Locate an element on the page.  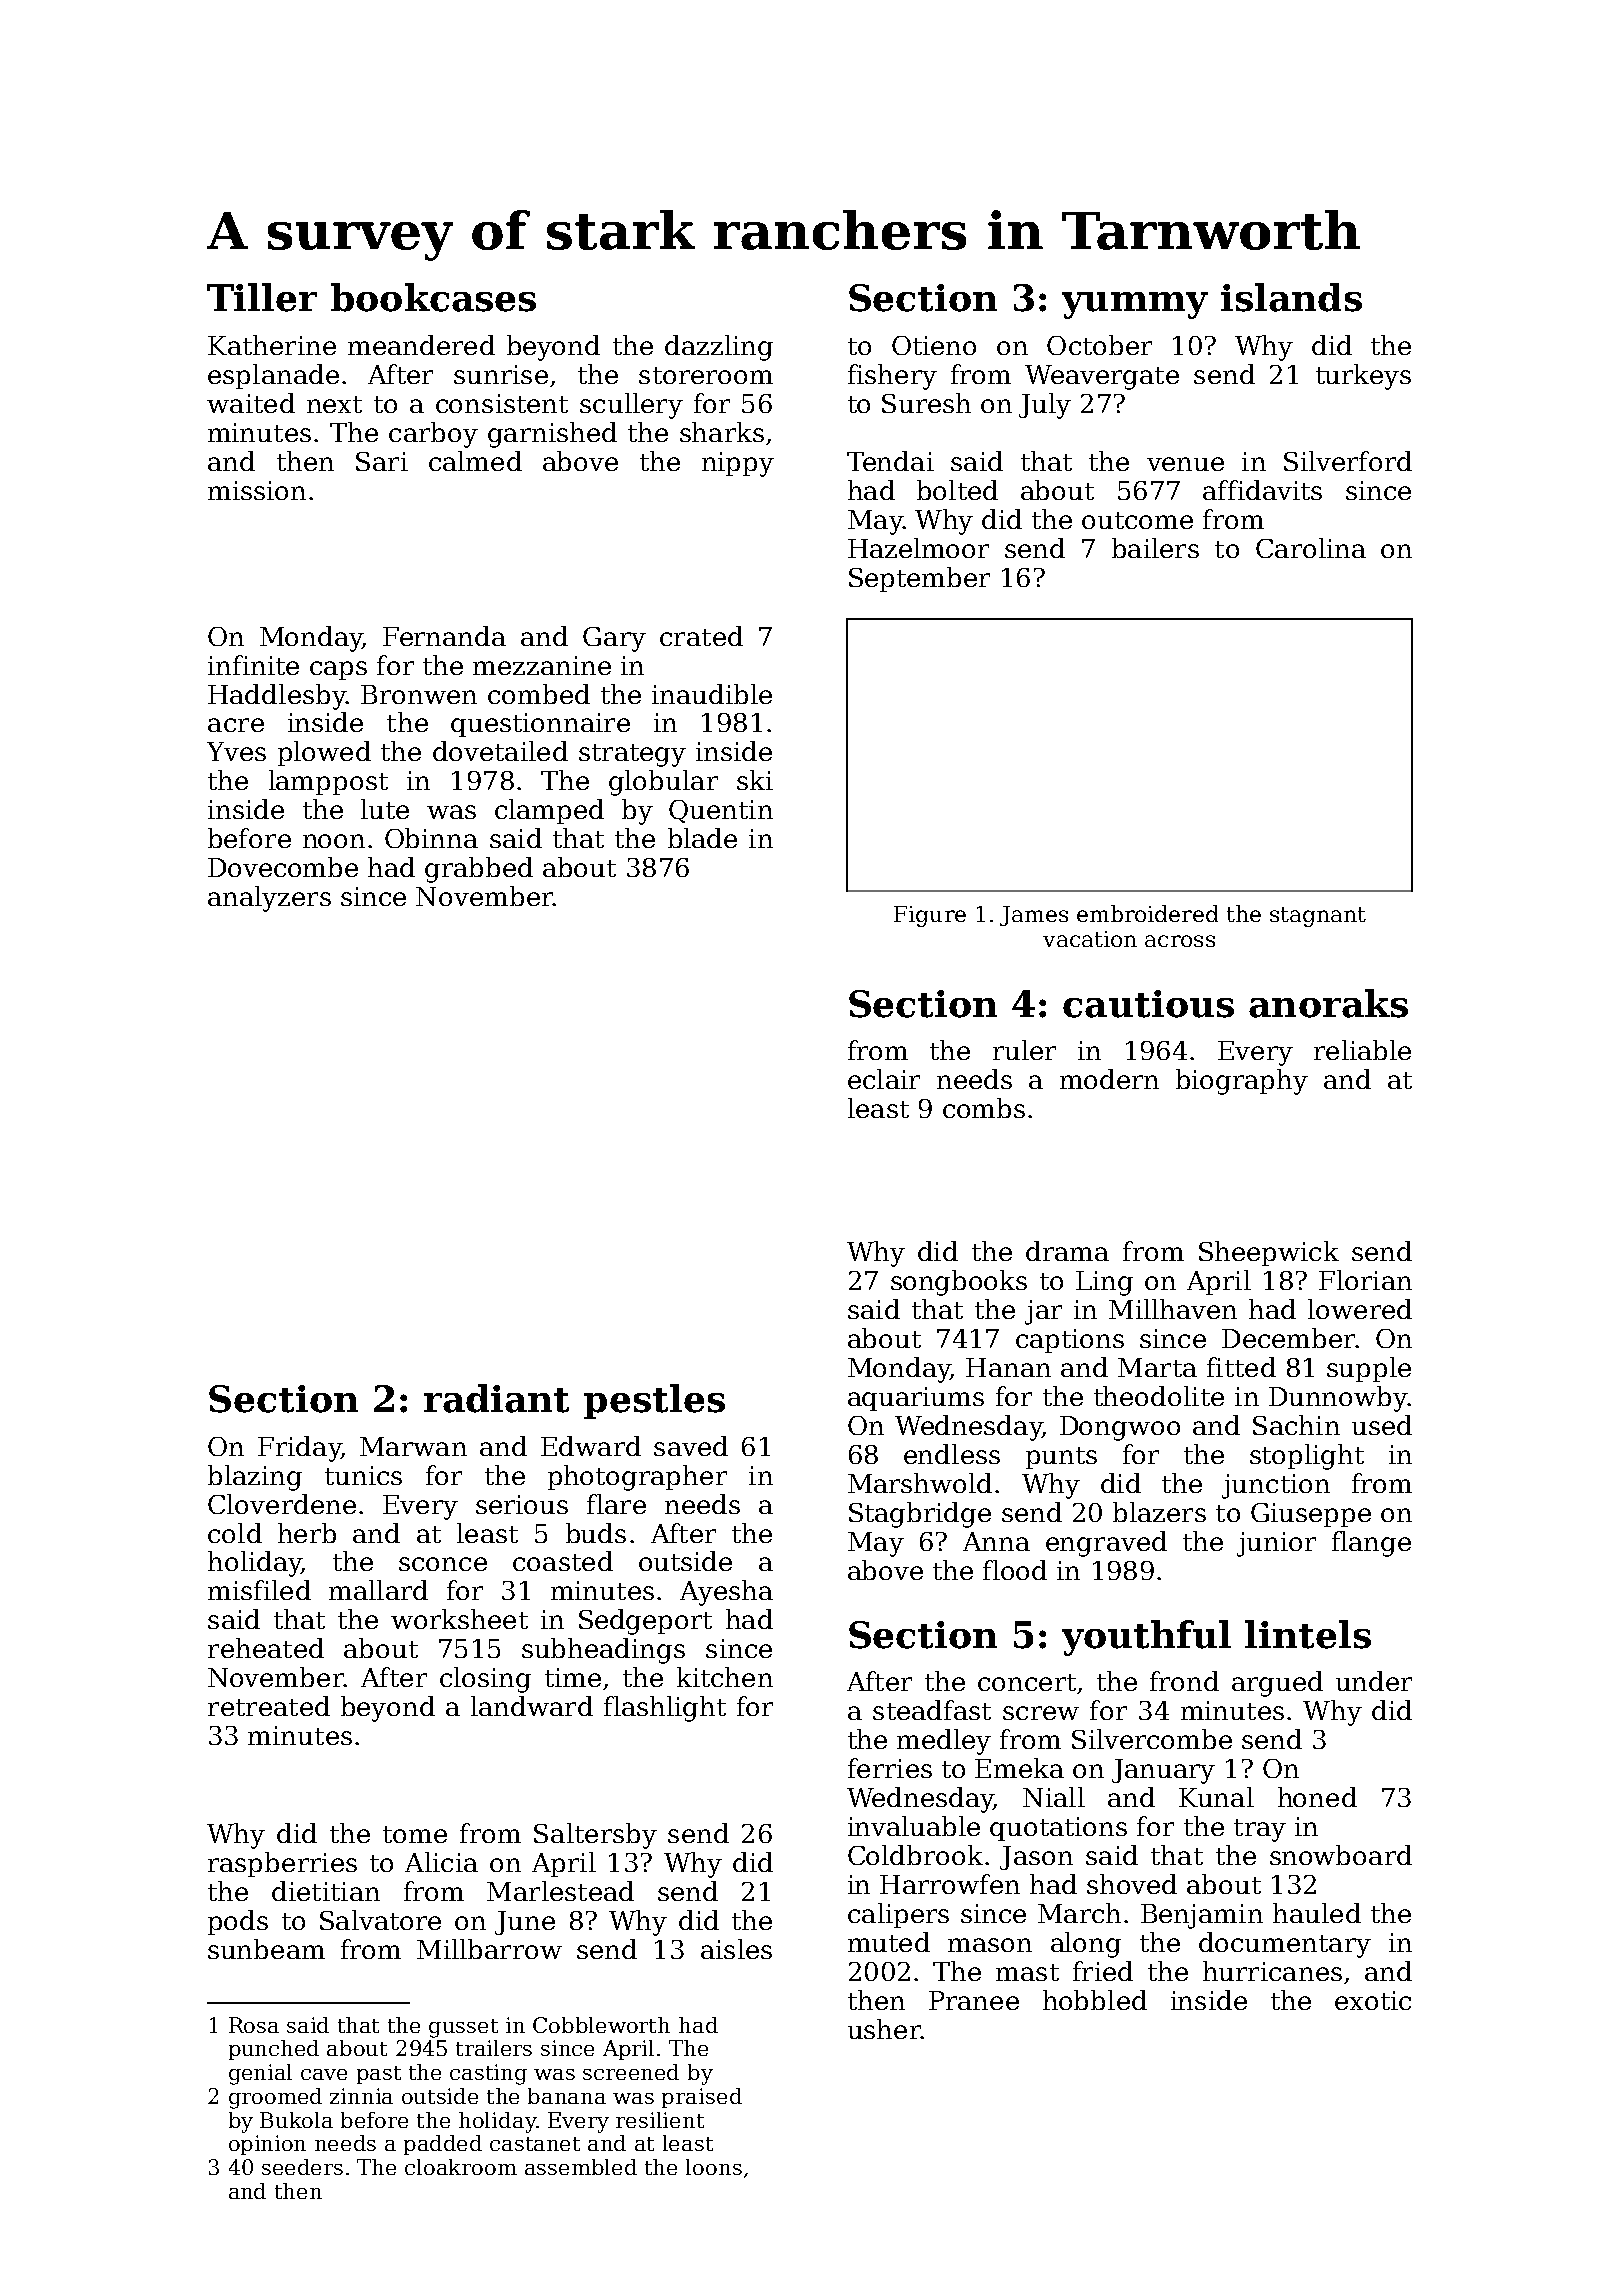
raspberries is located at coordinates (282, 1864).
